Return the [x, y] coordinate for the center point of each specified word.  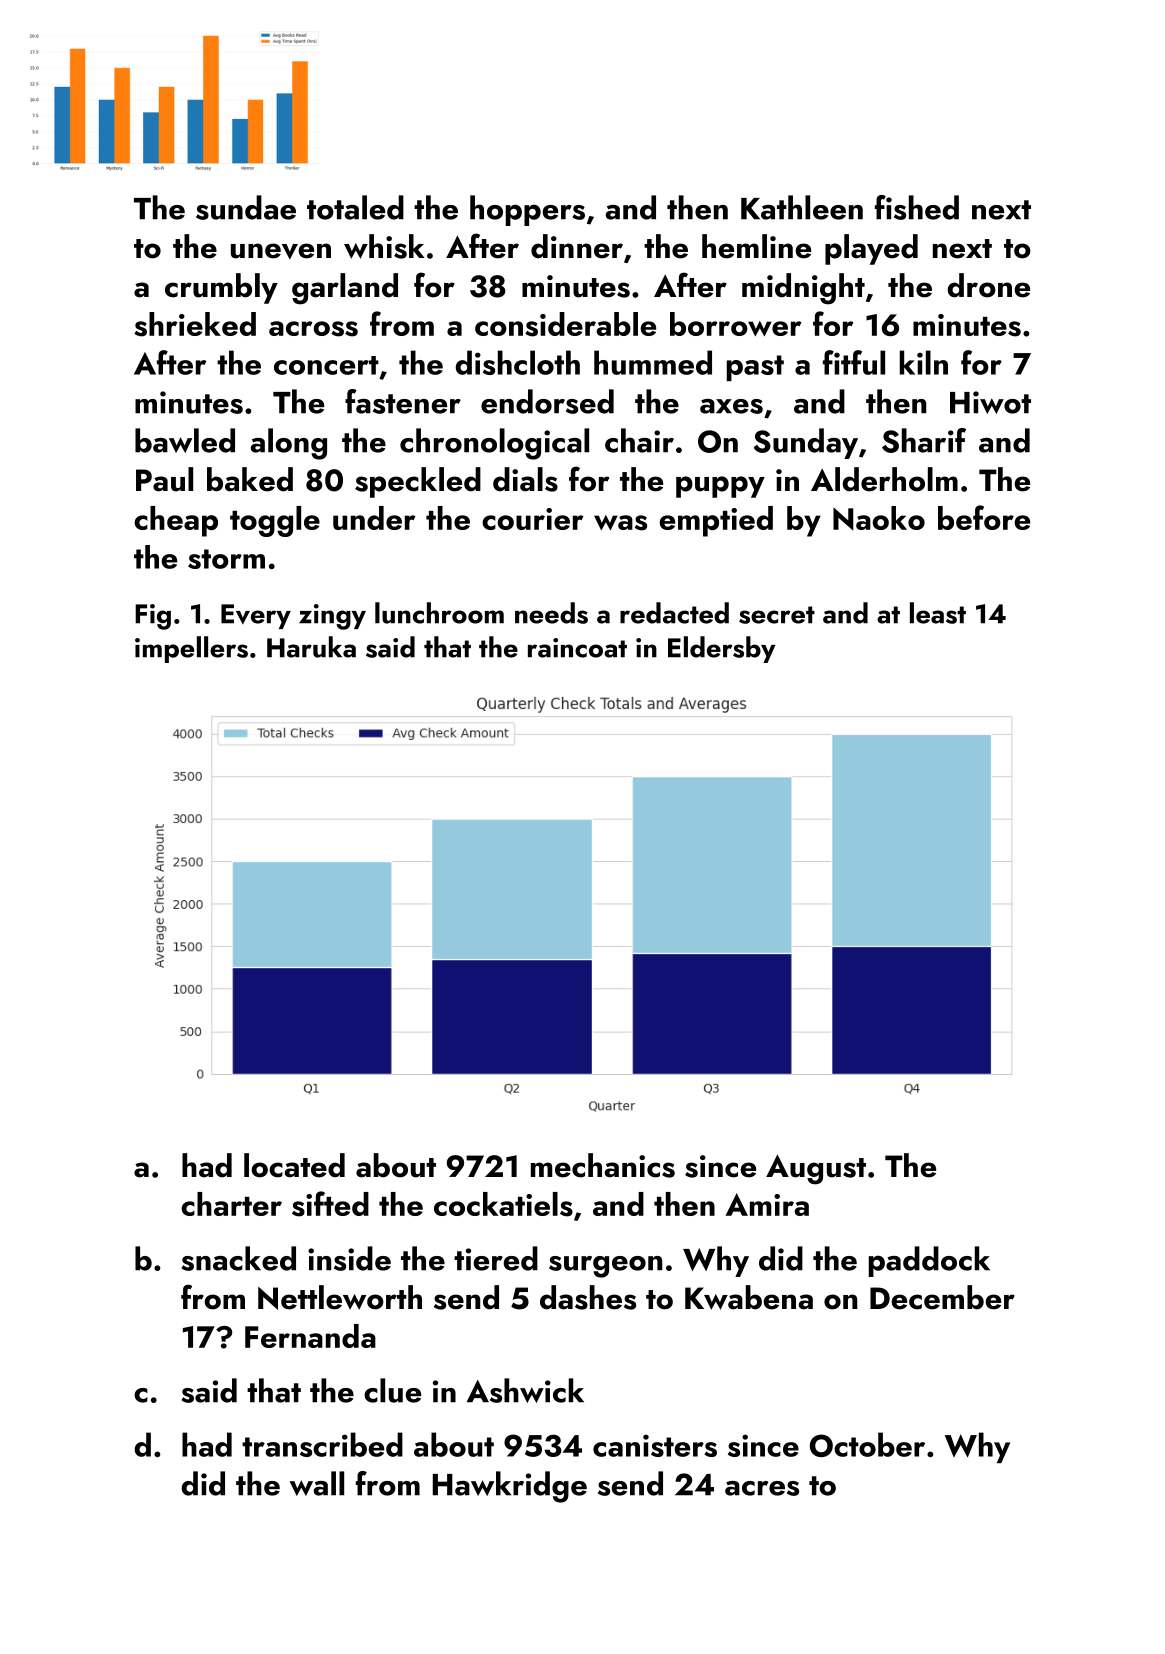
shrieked [195, 324]
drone [989, 285]
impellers [191, 649]
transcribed [322, 1444]
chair [639, 440]
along [289, 444]
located [294, 1165]
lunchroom [439, 613]
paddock [929, 1261]
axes [731, 406]
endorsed [547, 401]
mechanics [603, 1165]
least [938, 613]
